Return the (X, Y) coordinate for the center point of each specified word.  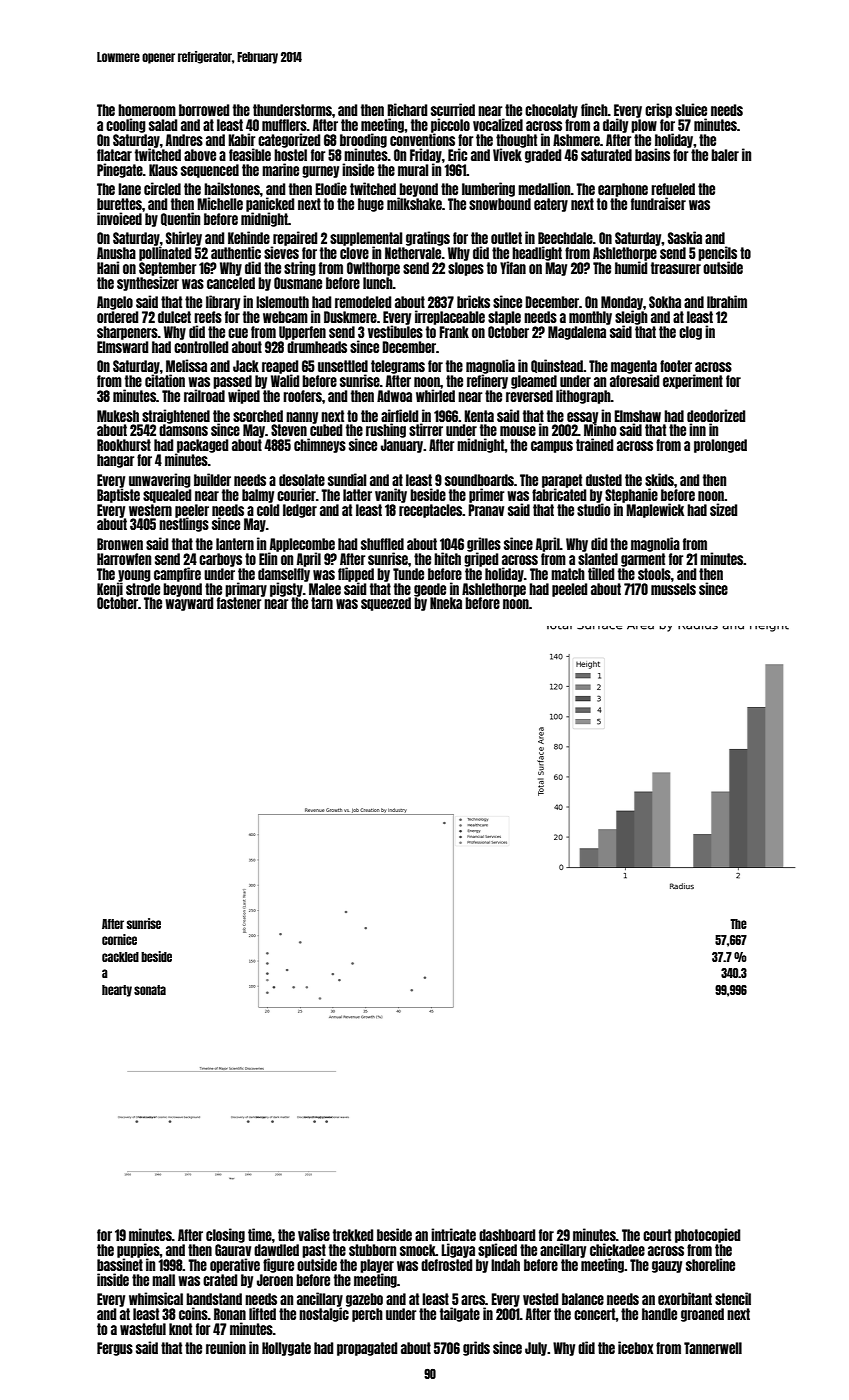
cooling (126, 125)
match (568, 574)
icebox (635, 1347)
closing (225, 1235)
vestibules (395, 331)
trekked (353, 1235)
